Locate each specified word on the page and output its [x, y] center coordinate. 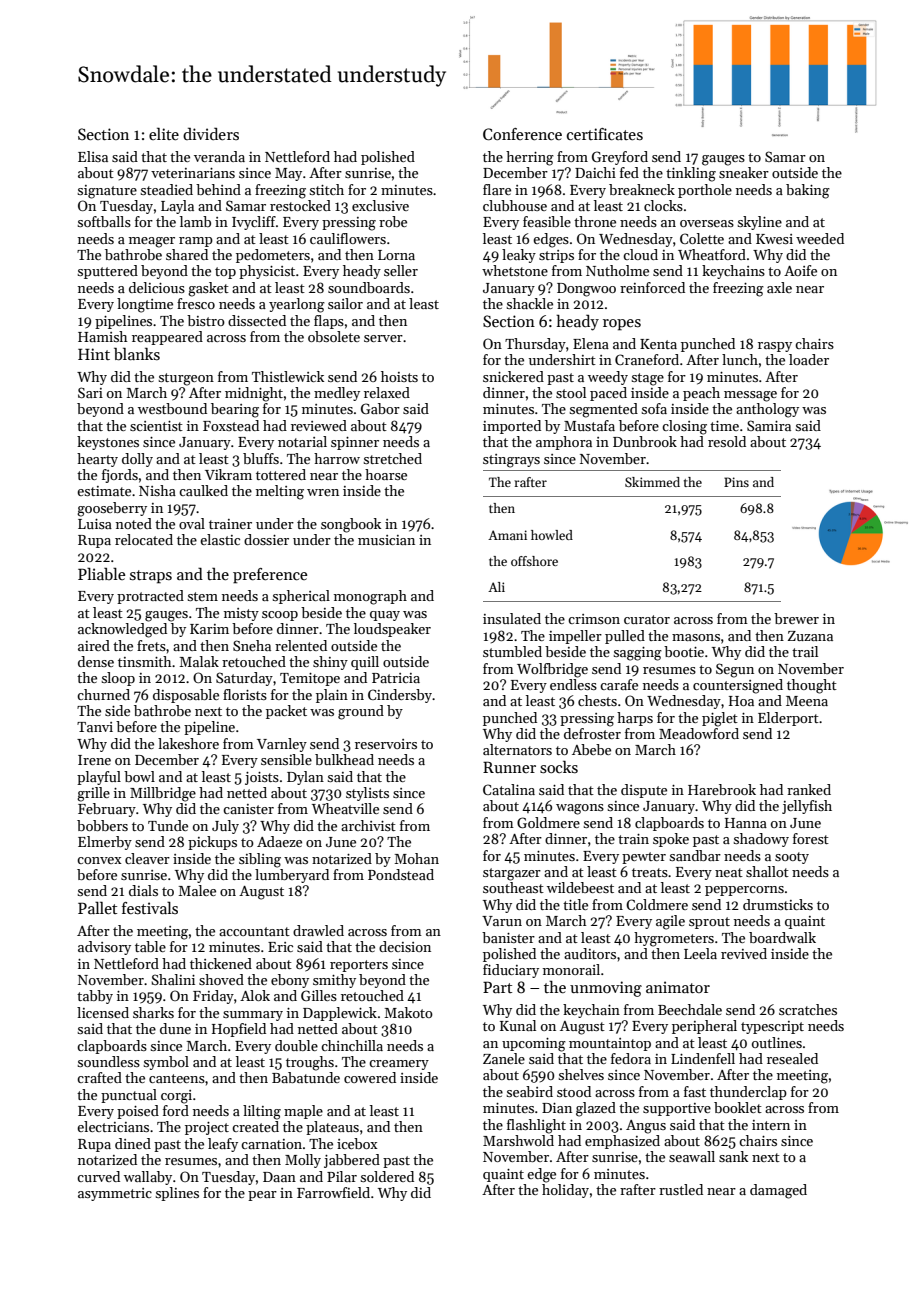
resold [727, 441]
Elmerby [105, 843]
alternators [517, 749]
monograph [370, 597]
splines [177, 1194]
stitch [327, 189]
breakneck [642, 189]
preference [270, 576]
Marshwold [518, 1140]
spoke [671, 840]
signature [107, 192]
